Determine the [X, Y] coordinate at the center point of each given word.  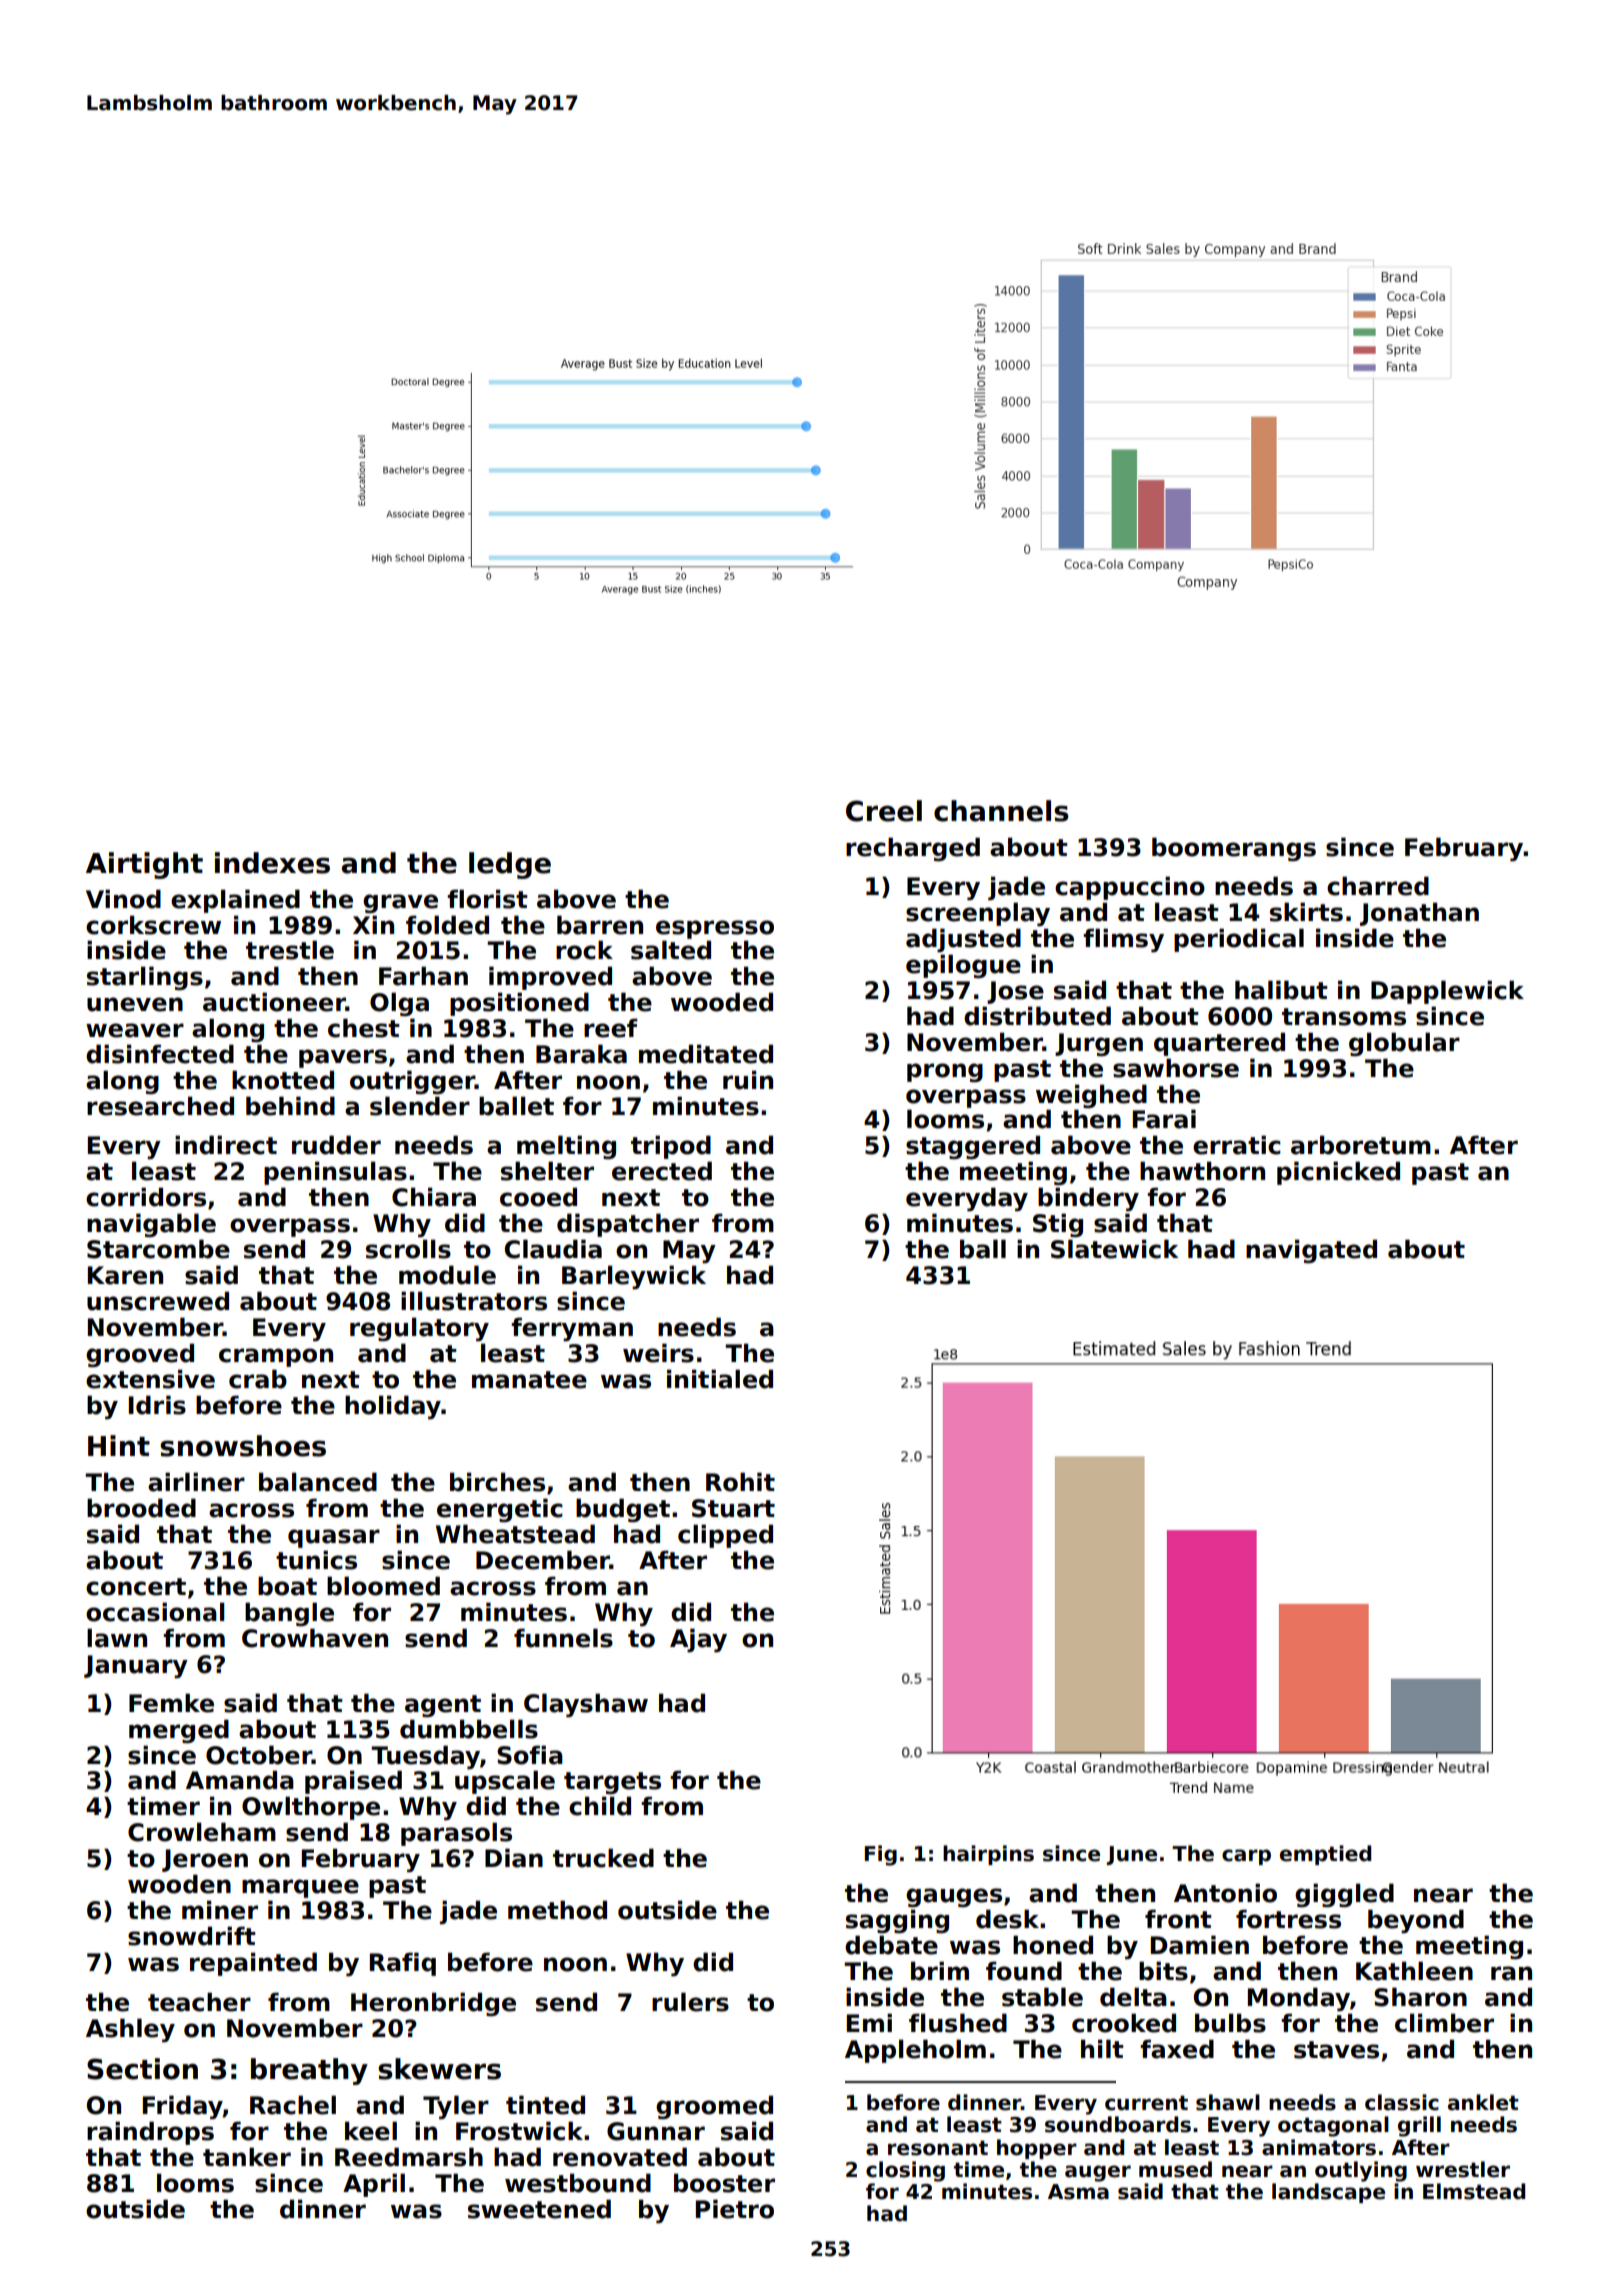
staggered [973, 1147]
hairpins [988, 1855]
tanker [247, 2157]
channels [1001, 811]
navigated [1311, 1251]
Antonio [1225, 1893]
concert [136, 1587]
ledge [510, 865]
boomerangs [1234, 849]
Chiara [434, 1197]
